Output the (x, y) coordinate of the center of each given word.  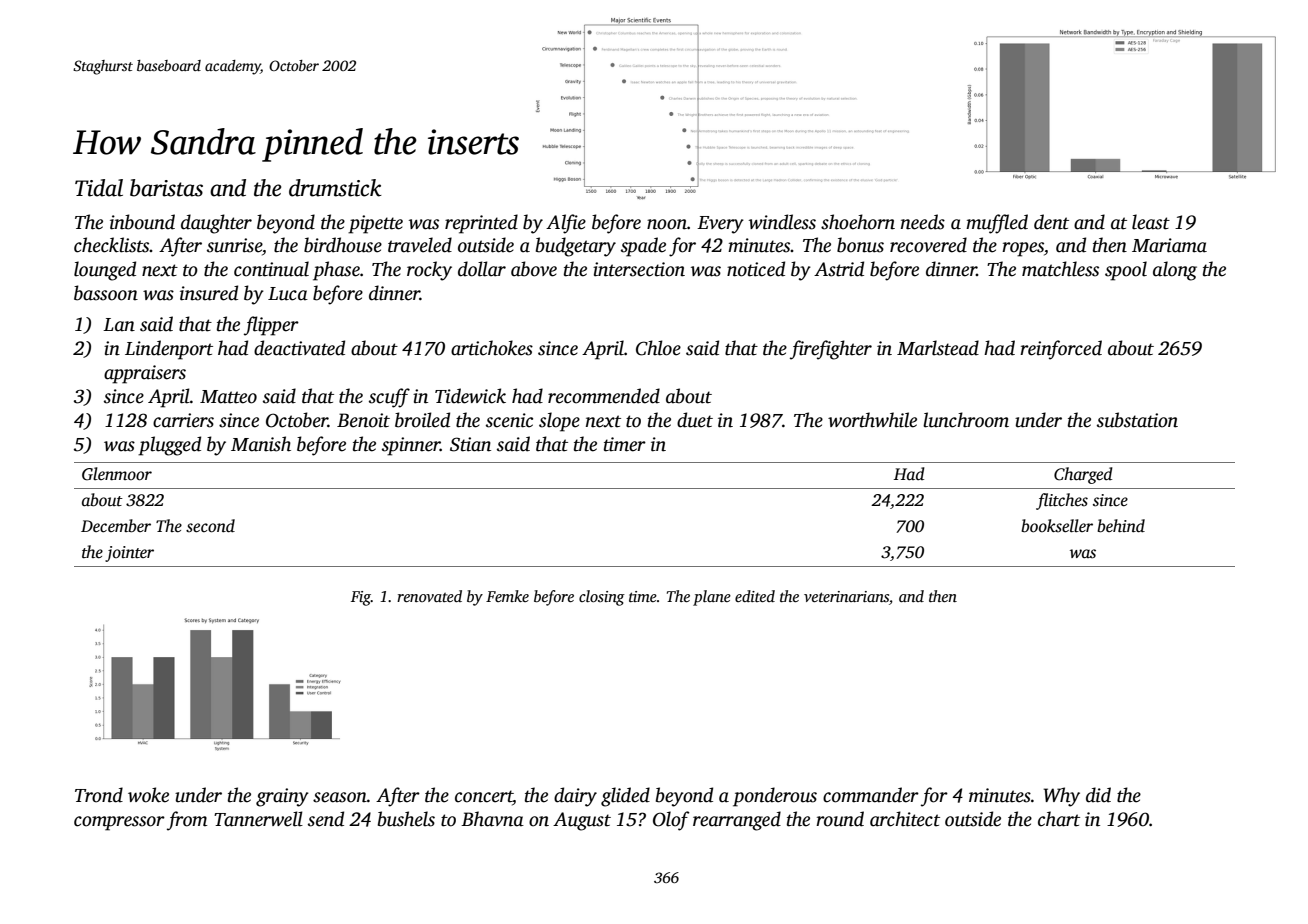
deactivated (299, 348)
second (210, 526)
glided (625, 797)
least (1151, 222)
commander (871, 795)
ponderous (775, 797)
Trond (99, 795)
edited (755, 596)
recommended (604, 396)
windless (782, 222)
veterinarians (846, 596)
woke (148, 795)
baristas (166, 188)
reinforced (1061, 350)
